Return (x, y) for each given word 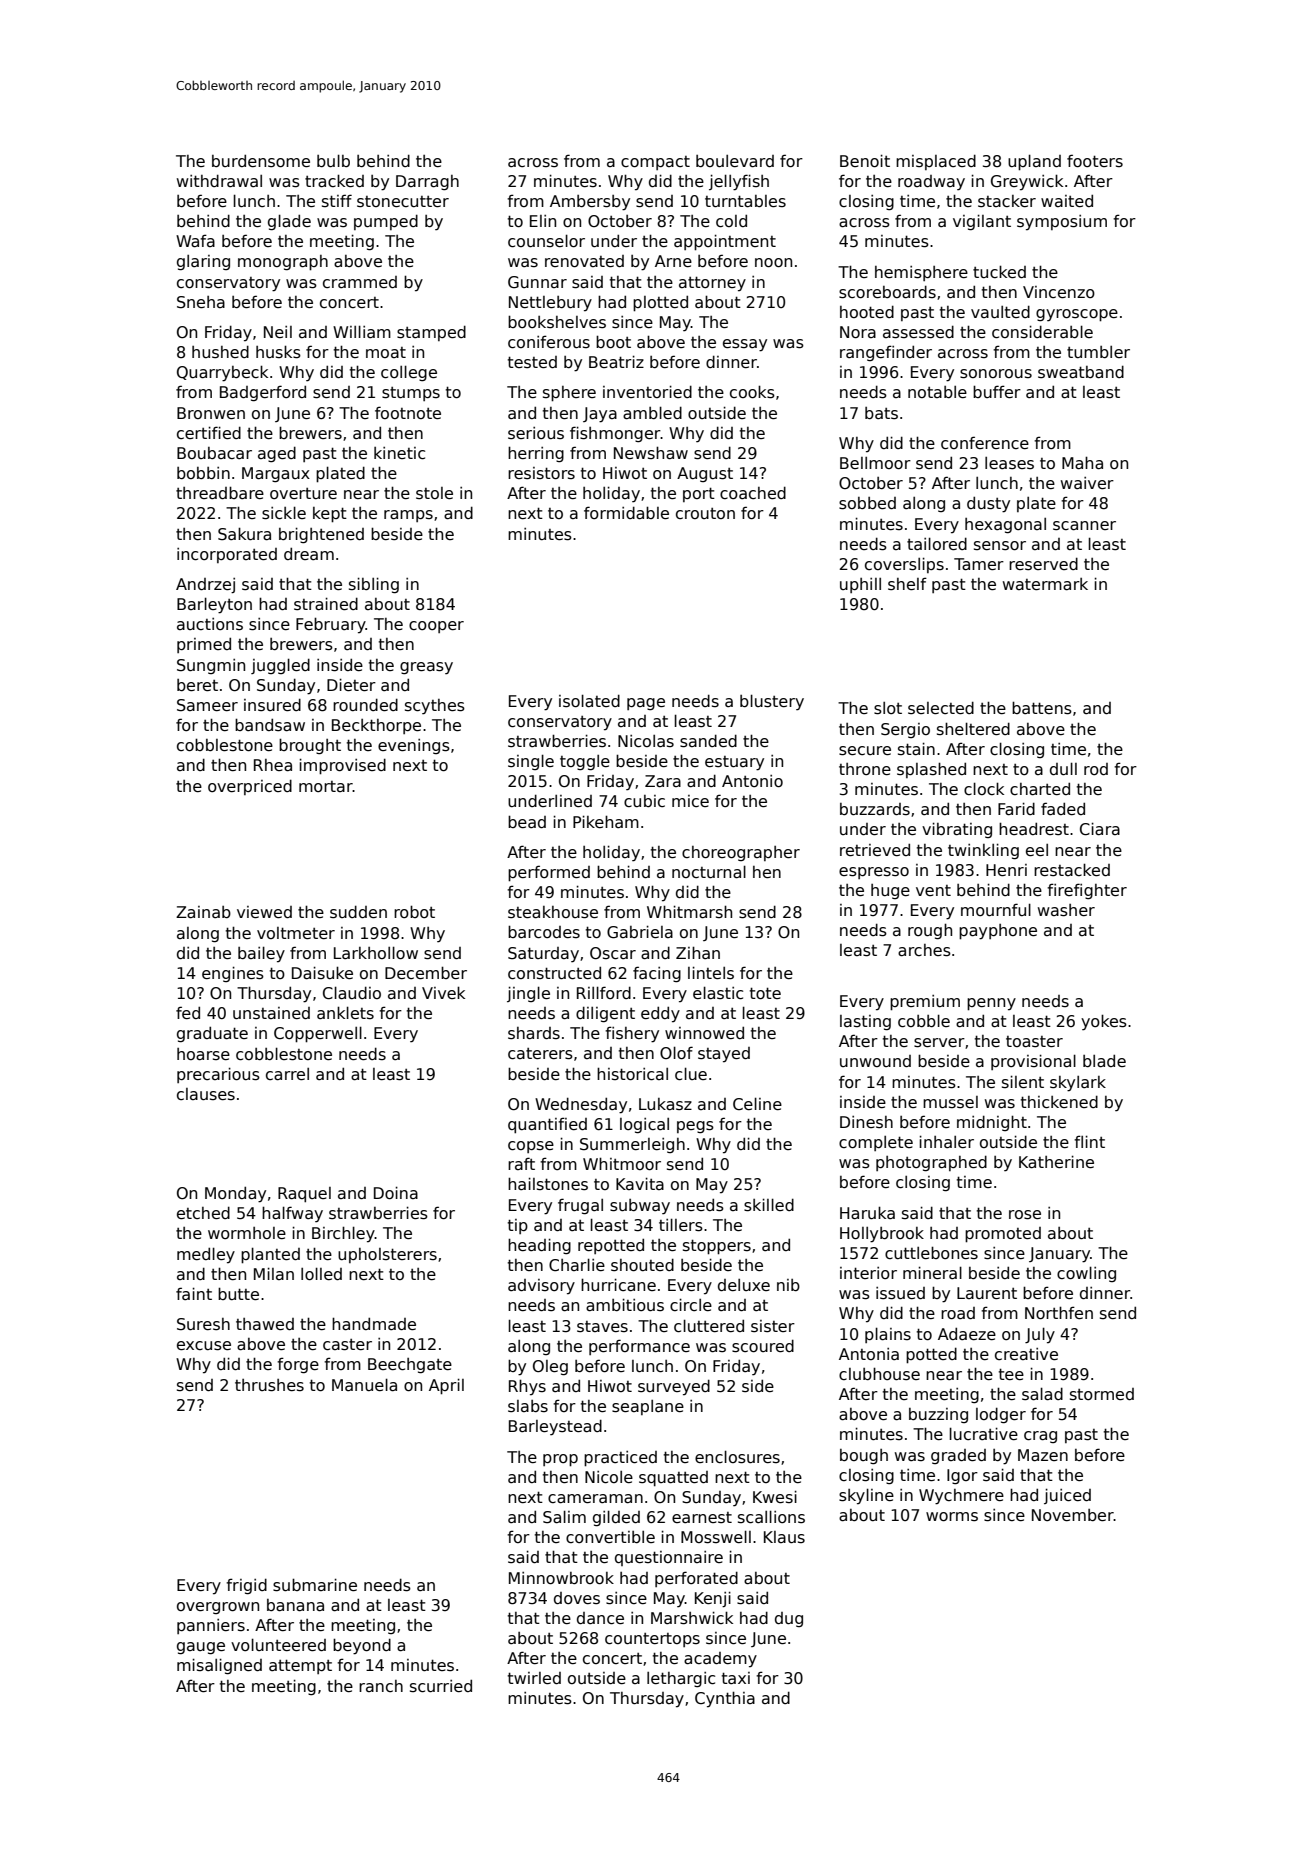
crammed (360, 282)
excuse (204, 1346)
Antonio (752, 781)
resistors (541, 473)
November (1073, 1515)
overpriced (250, 787)
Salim (564, 1517)
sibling (374, 585)
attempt (300, 1666)
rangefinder (886, 353)
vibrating (957, 830)
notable (937, 392)
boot (613, 341)
